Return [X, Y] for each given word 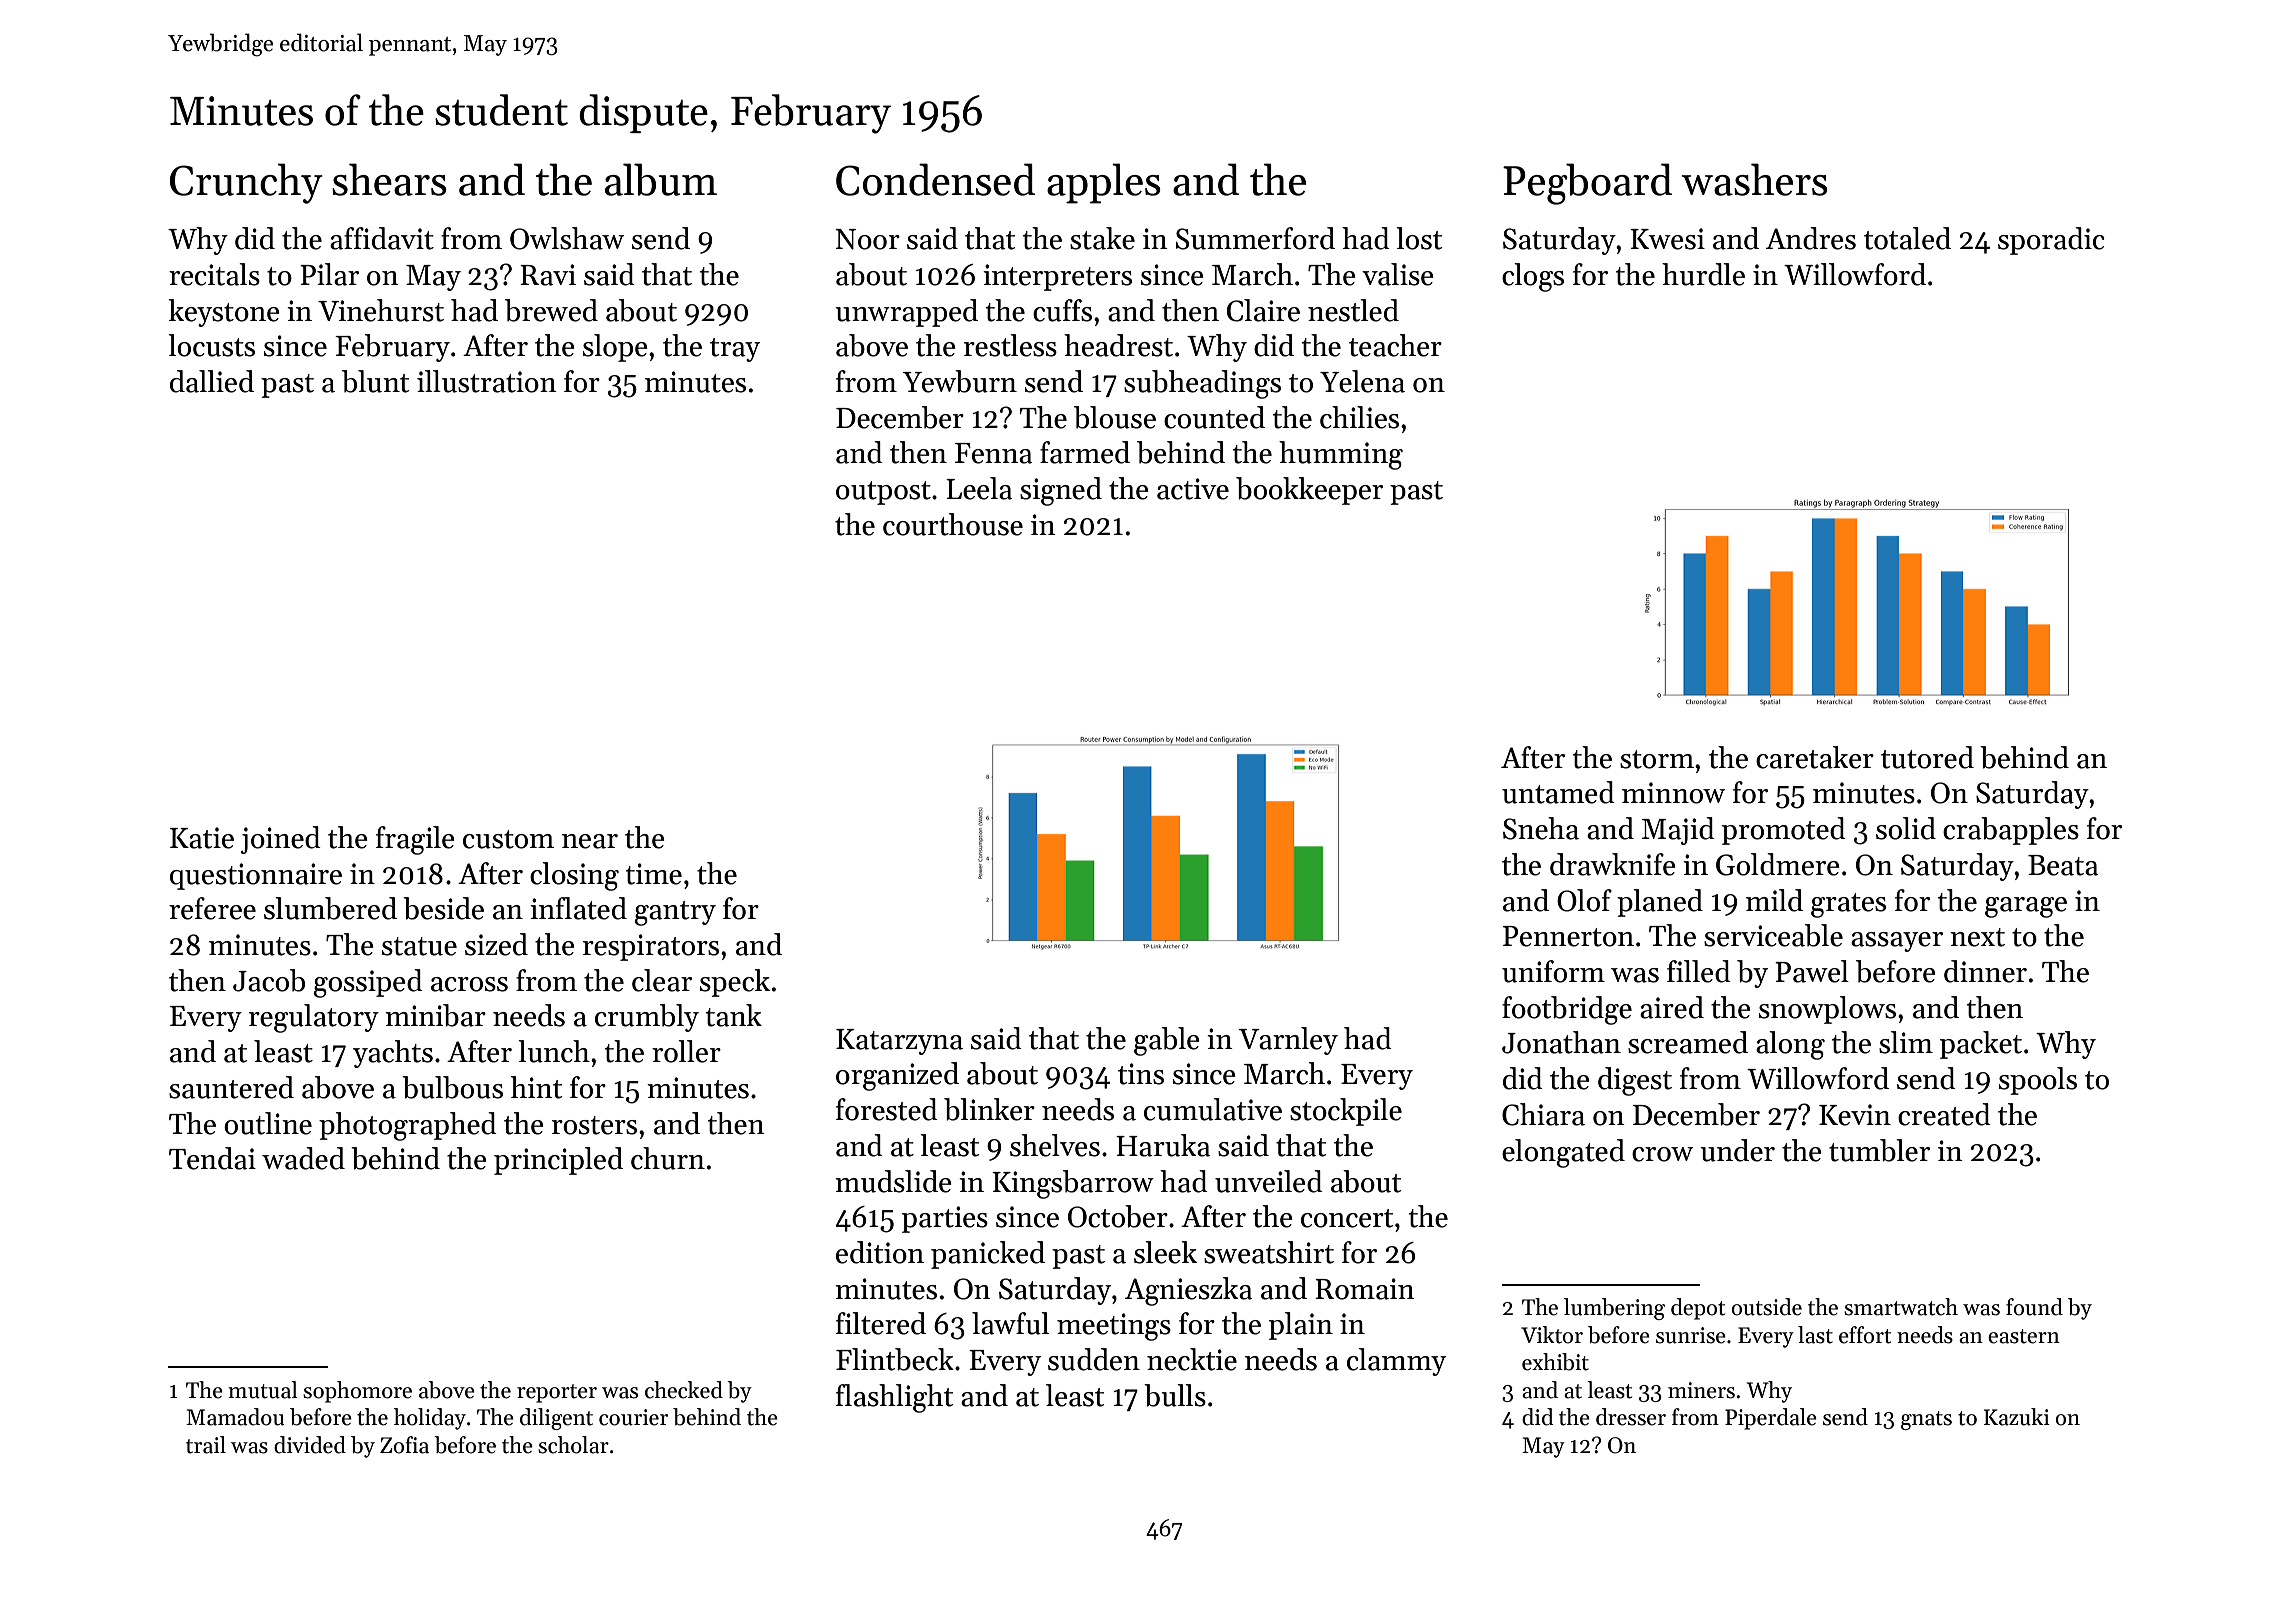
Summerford [1255, 238]
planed [1660, 903]
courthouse [953, 524]
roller [686, 1051]
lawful [1010, 1323]
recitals [214, 274]
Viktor [1552, 1335]
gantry [675, 913]
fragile [415, 840]
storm [1657, 759]
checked [684, 1390]
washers [1755, 179]
